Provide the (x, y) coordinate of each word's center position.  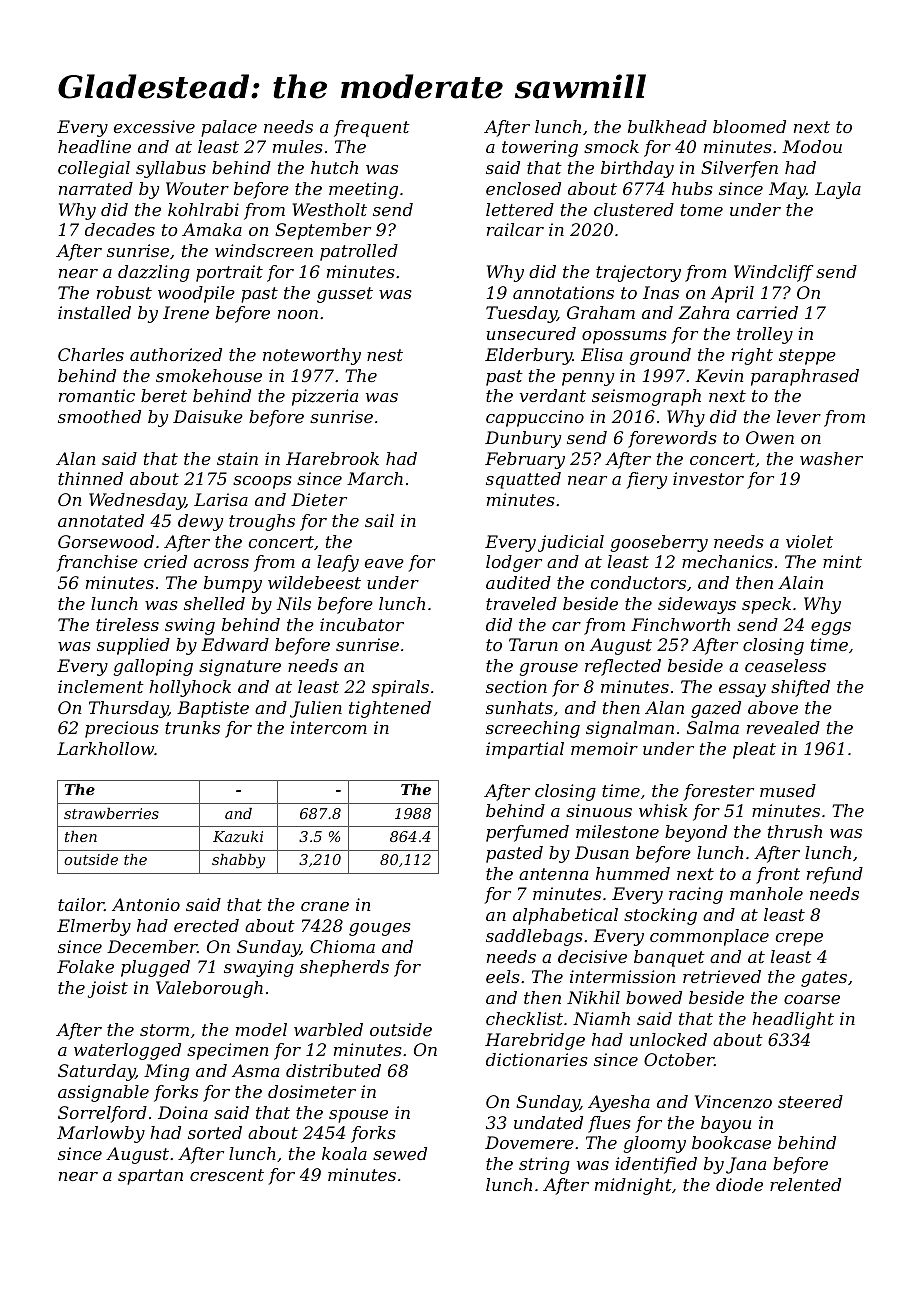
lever (799, 416)
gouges (380, 929)
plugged (155, 968)
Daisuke (208, 416)
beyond (696, 833)
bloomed (749, 126)
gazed (716, 709)
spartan (150, 1177)
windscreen (264, 250)
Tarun (533, 644)
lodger (514, 563)
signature (240, 667)
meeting (363, 190)
